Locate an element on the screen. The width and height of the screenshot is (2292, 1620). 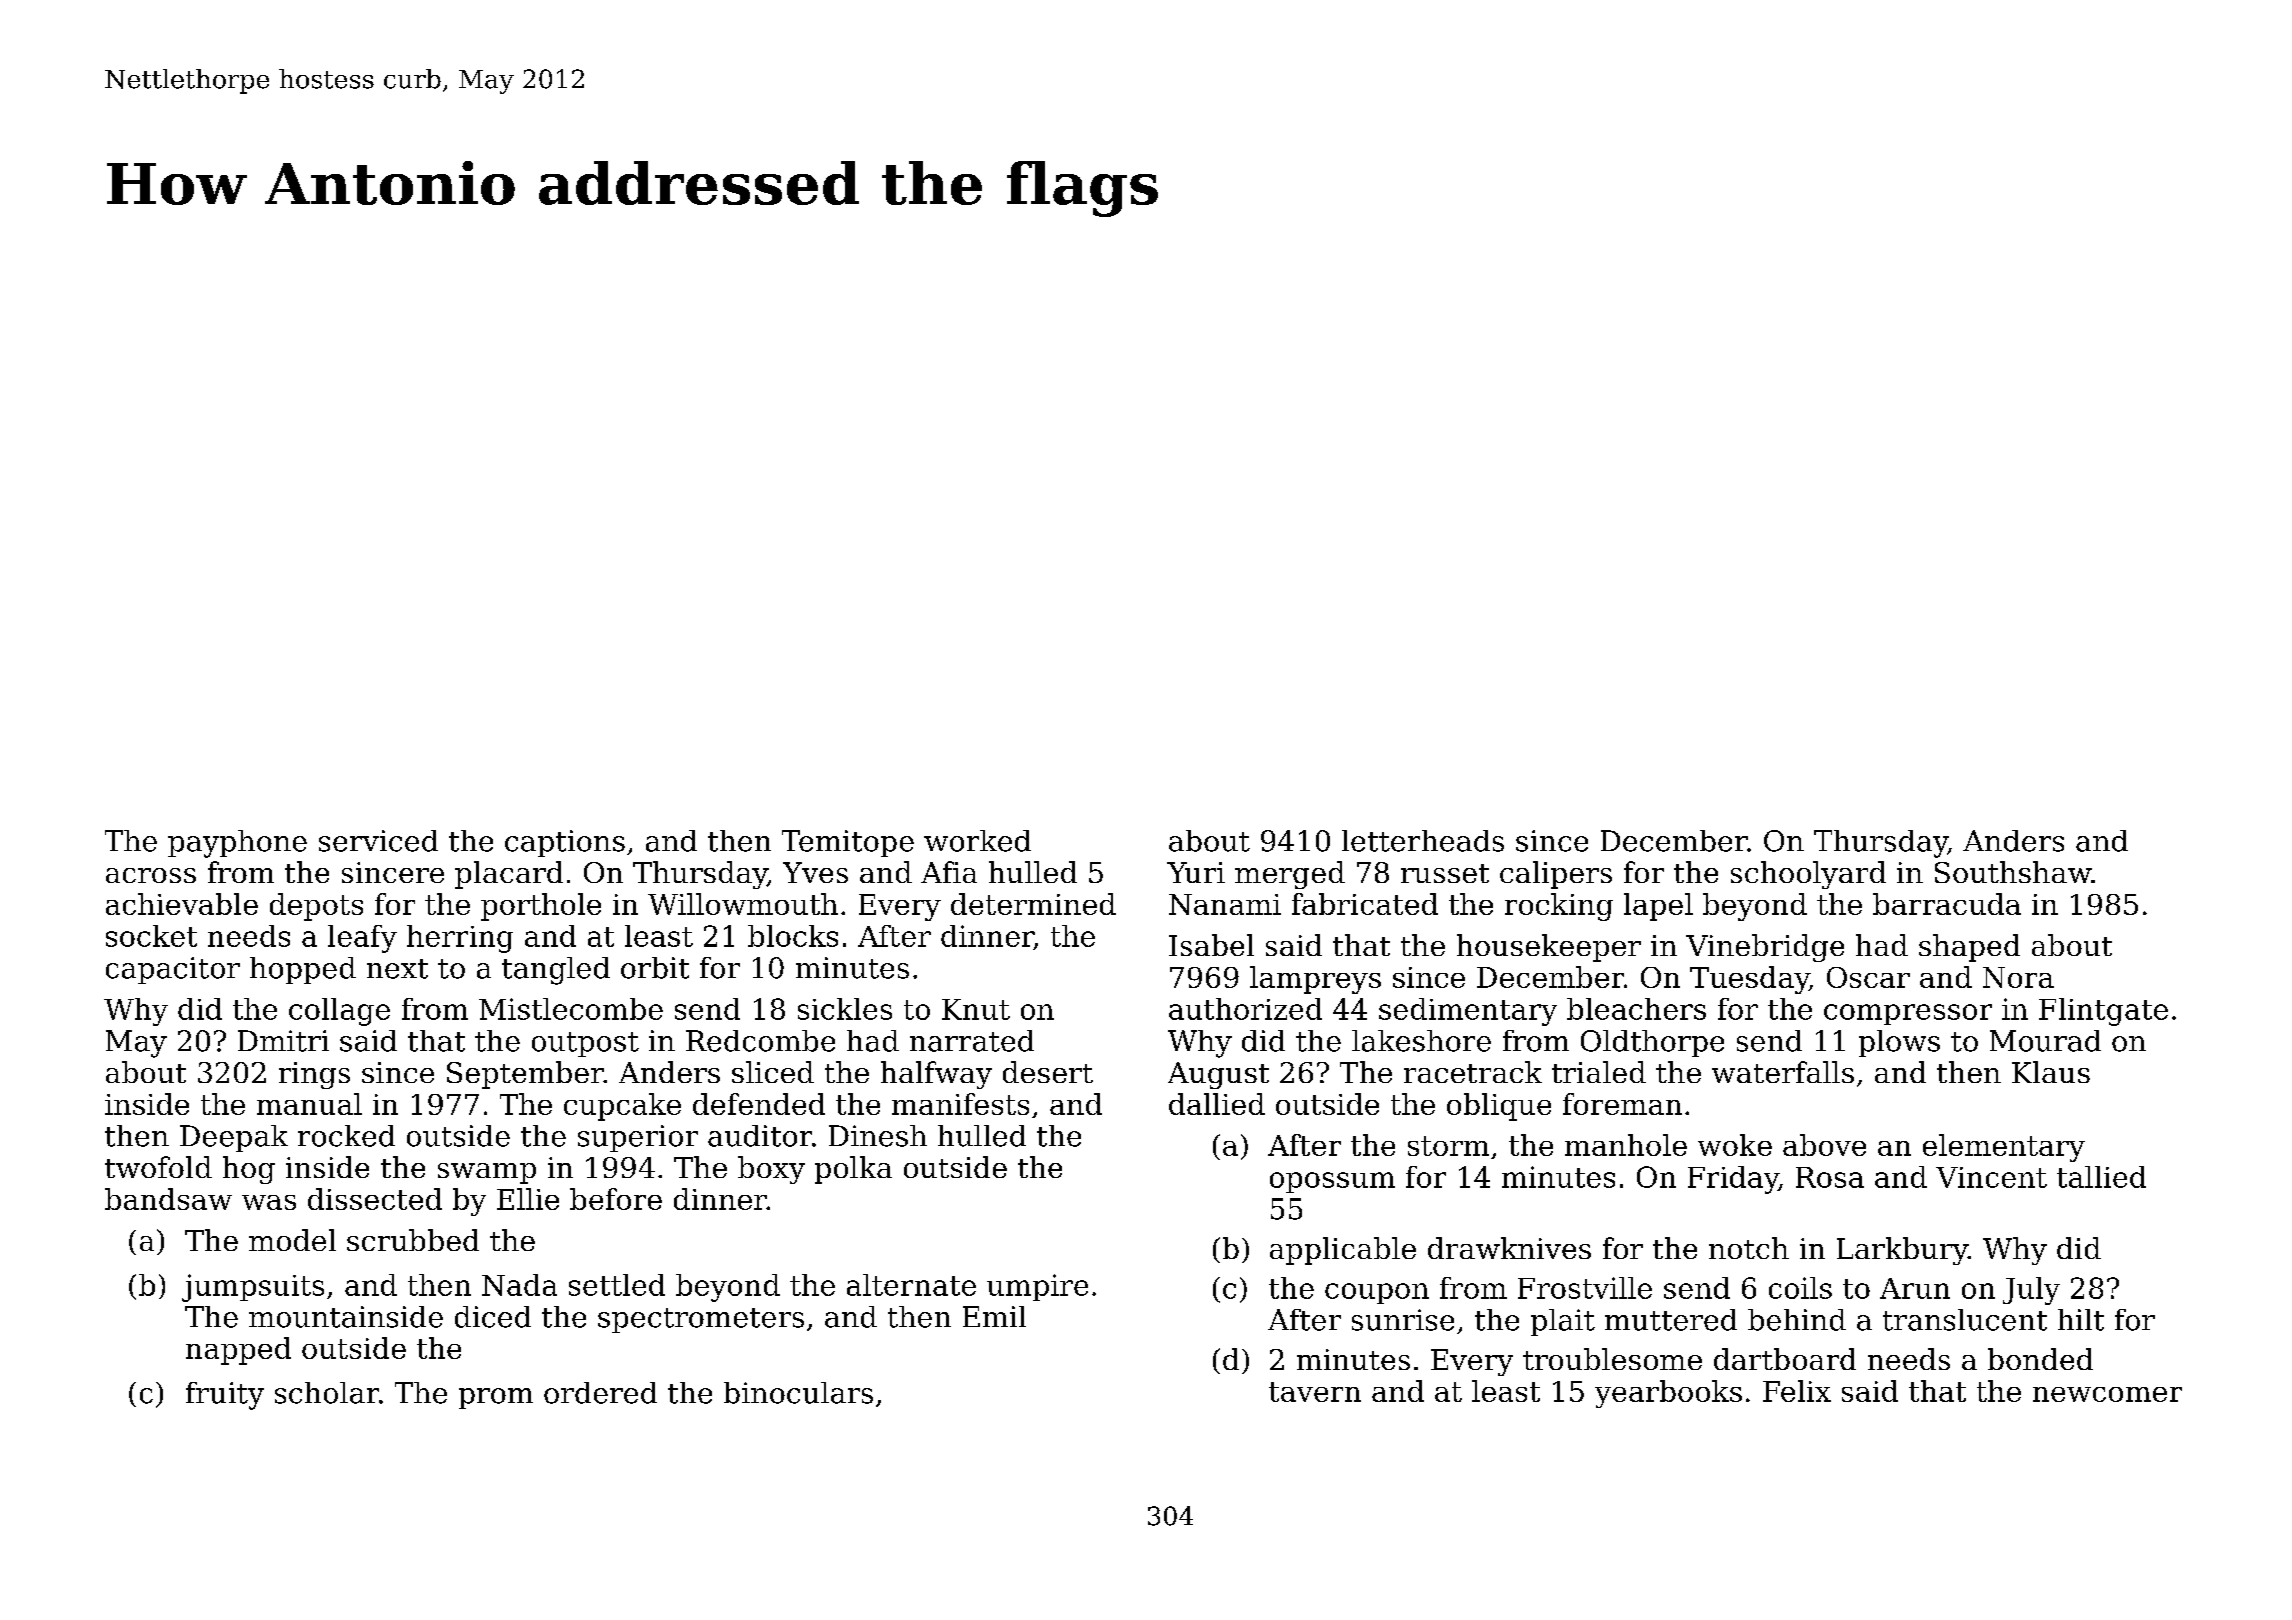
letterheads is located at coordinates (1423, 841).
